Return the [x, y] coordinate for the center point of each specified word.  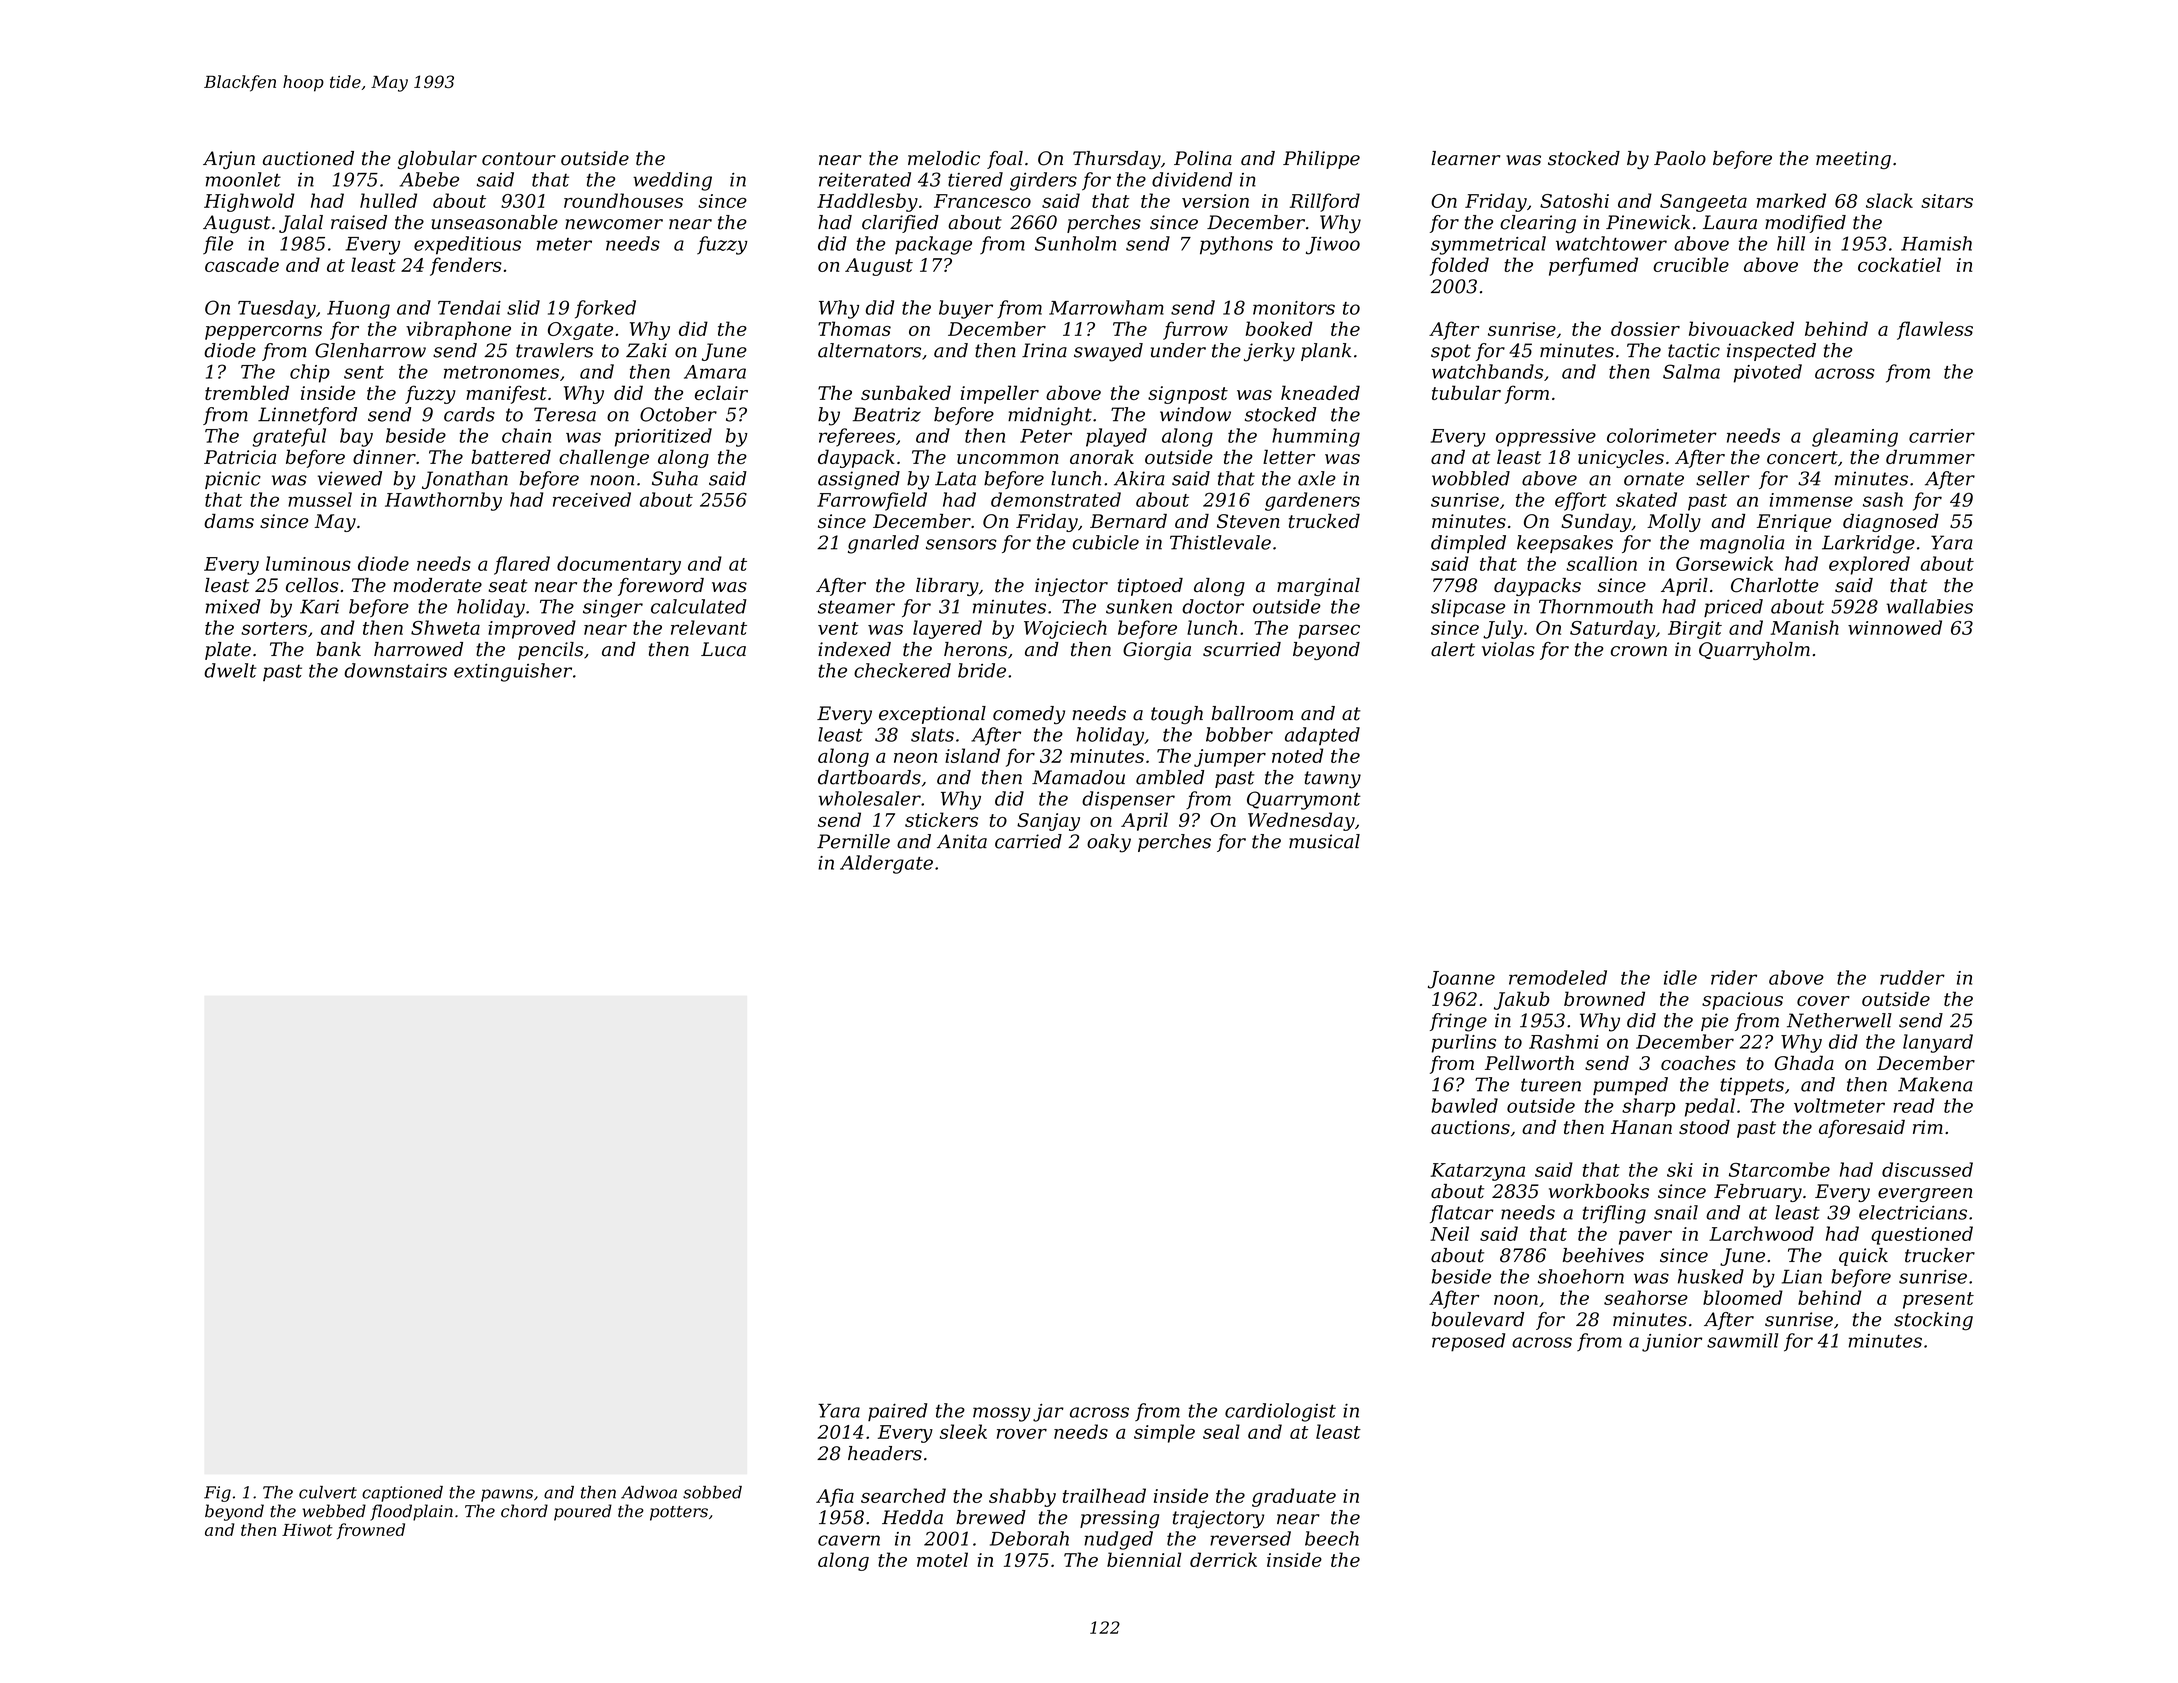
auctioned [308, 158]
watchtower [1611, 243]
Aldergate [886, 864]
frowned [371, 1531]
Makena [1935, 1084]
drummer [1930, 456]
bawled [1465, 1105]
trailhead [1104, 1495]
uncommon [1008, 459]
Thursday [1117, 160]
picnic [233, 480]
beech [1332, 1538]
